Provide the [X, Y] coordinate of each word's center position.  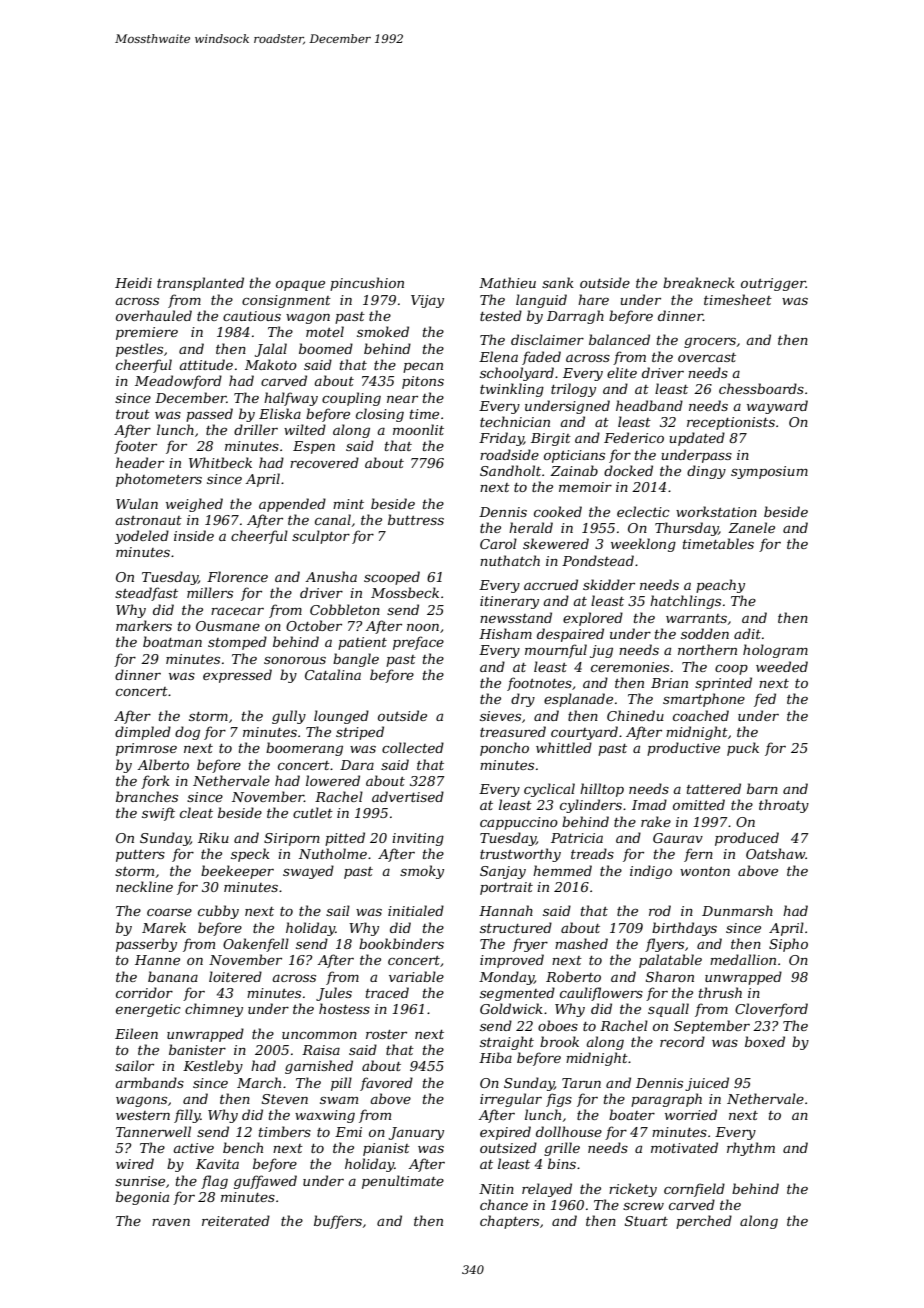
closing [380, 415]
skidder [609, 584]
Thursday [687, 529]
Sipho [788, 945]
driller [256, 429]
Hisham [505, 633]
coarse [169, 912]
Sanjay [503, 872]
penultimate [403, 1182]
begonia [142, 1198]
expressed [237, 676]
